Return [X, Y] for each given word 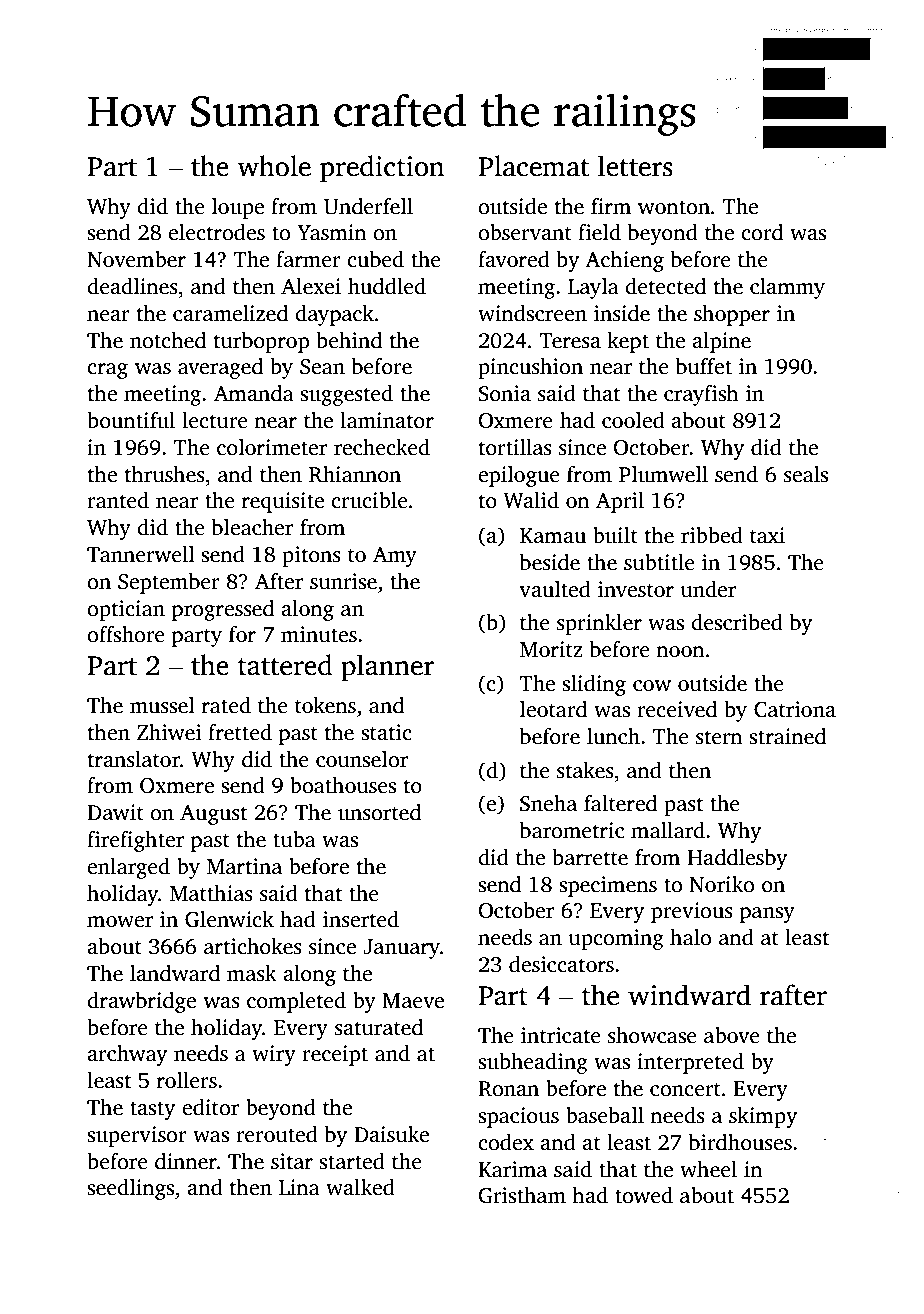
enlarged [128, 868]
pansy [767, 915]
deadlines [132, 286]
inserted [361, 919]
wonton [674, 208]
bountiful [131, 420]
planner [387, 667]
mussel [162, 705]
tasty [152, 1111]
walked [360, 1187]
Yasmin [332, 232]
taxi [767, 535]
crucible [369, 500]
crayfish [701, 395]
